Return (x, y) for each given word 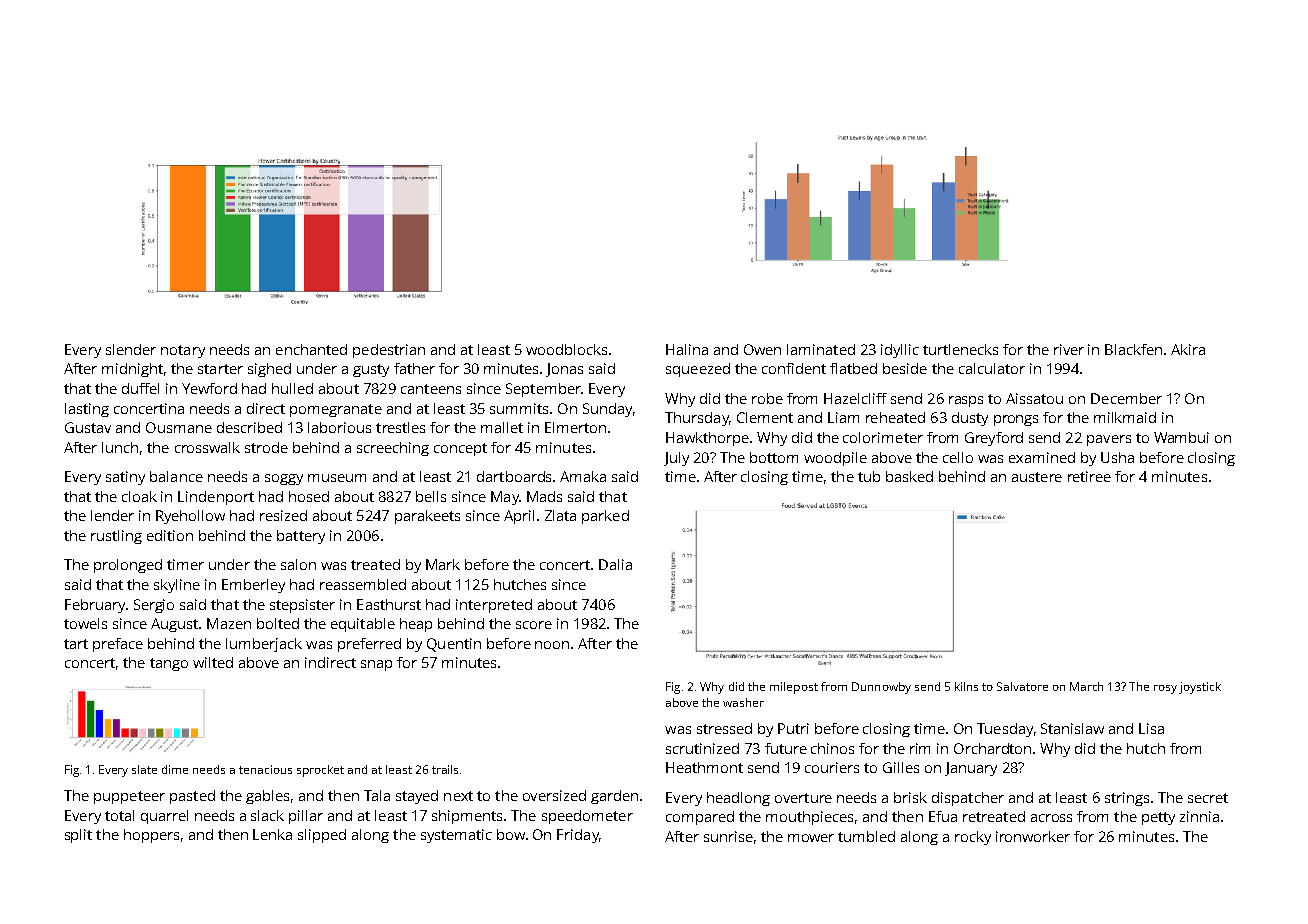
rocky (973, 838)
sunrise (728, 836)
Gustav (88, 427)
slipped (322, 836)
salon (298, 564)
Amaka (583, 476)
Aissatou (1034, 398)
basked (909, 476)
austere (1037, 477)
